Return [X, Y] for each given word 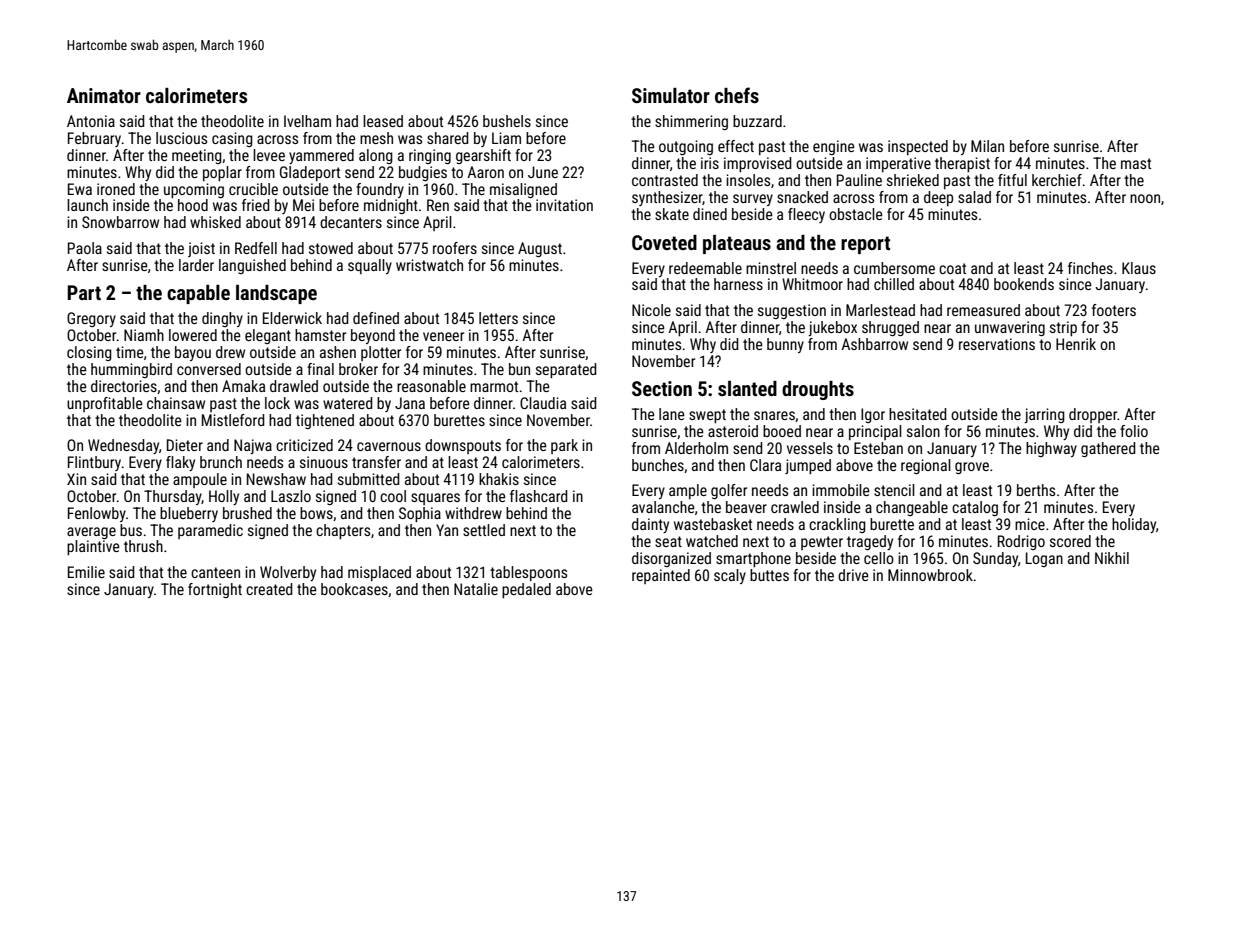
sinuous [324, 462]
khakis [499, 479]
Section [662, 388]
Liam [506, 138]
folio [1134, 431]
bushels [507, 121]
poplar [222, 173]
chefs [737, 95]
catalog [975, 508]
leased [383, 121]
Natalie [476, 589]
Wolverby [288, 573]
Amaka [243, 386]
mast [1136, 163]
